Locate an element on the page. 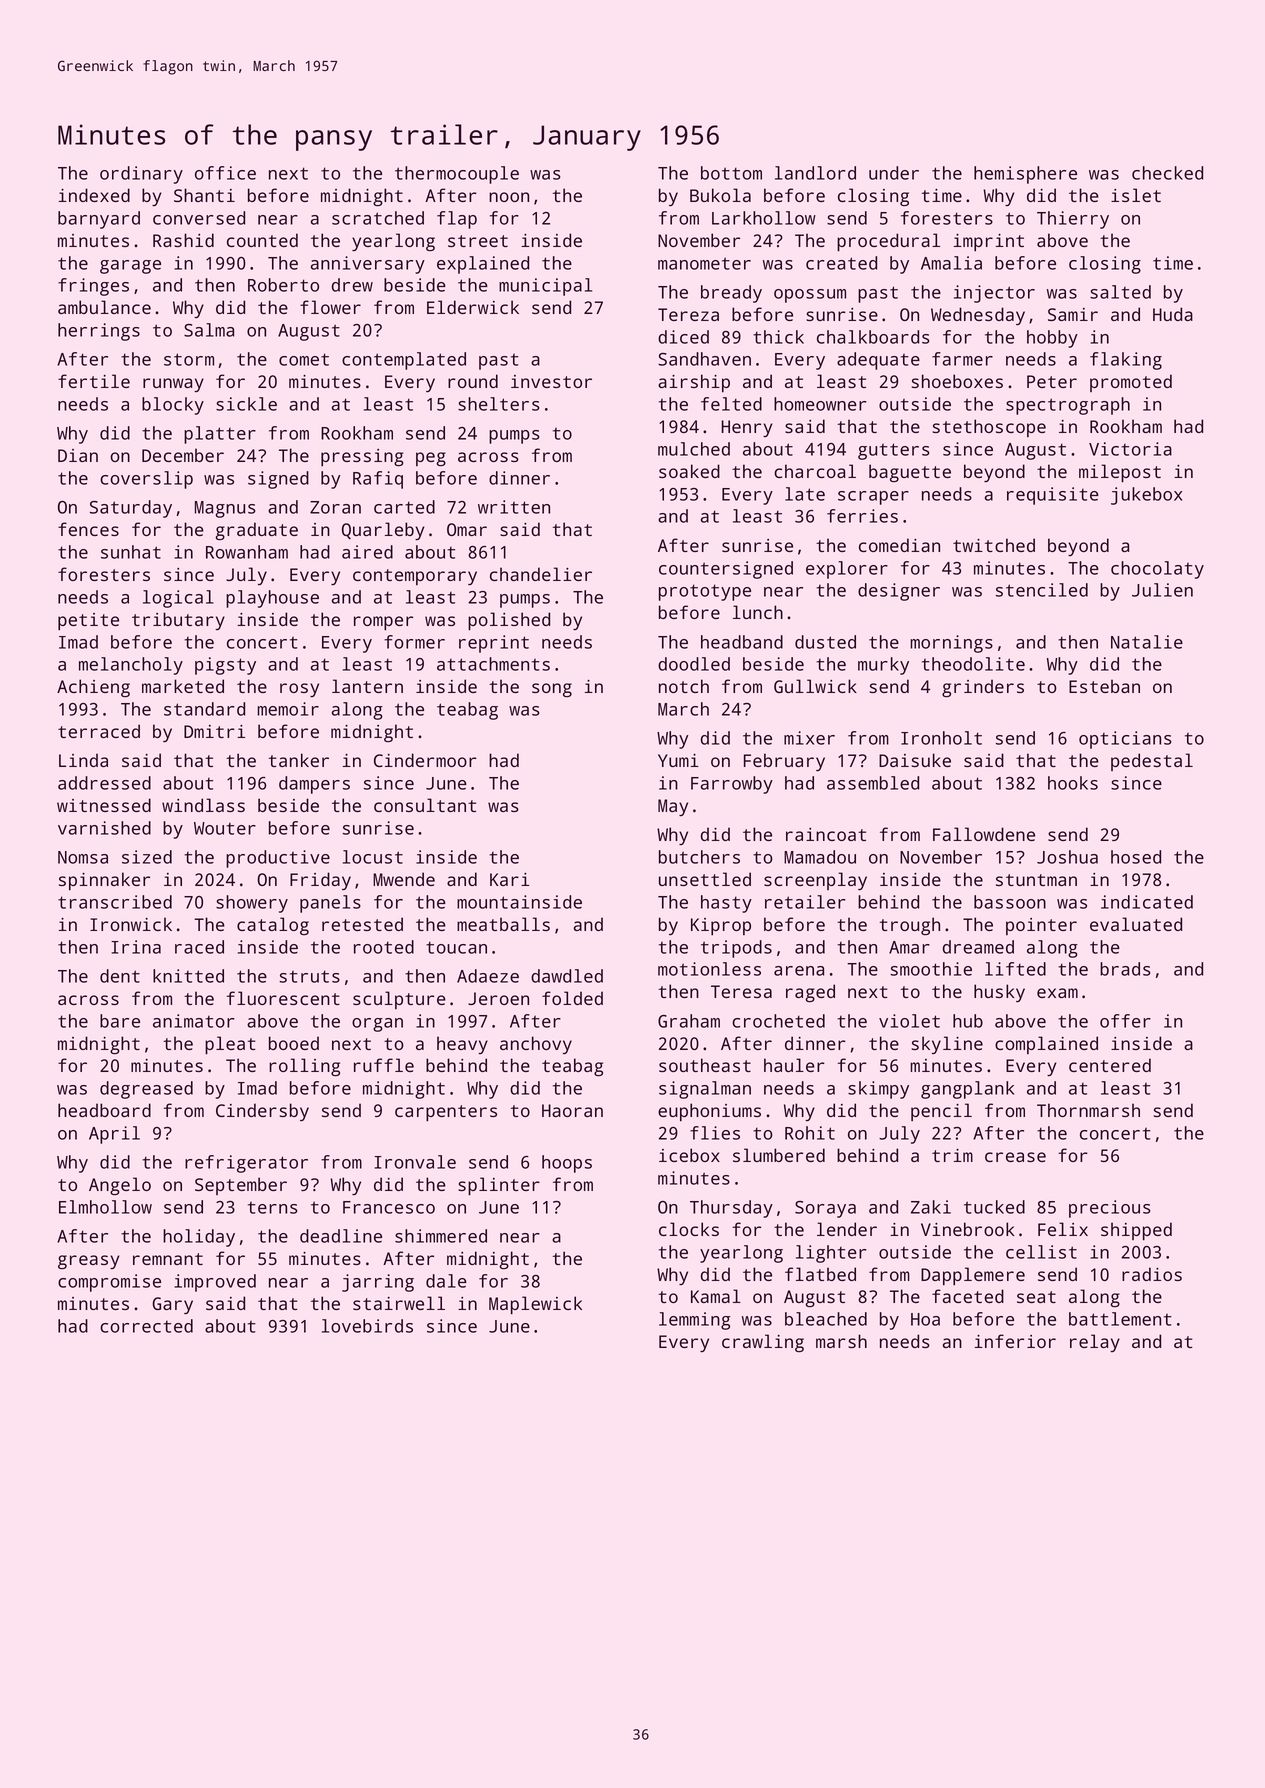 The width and height of the page is (1265, 1788). folded is located at coordinates (572, 998).
